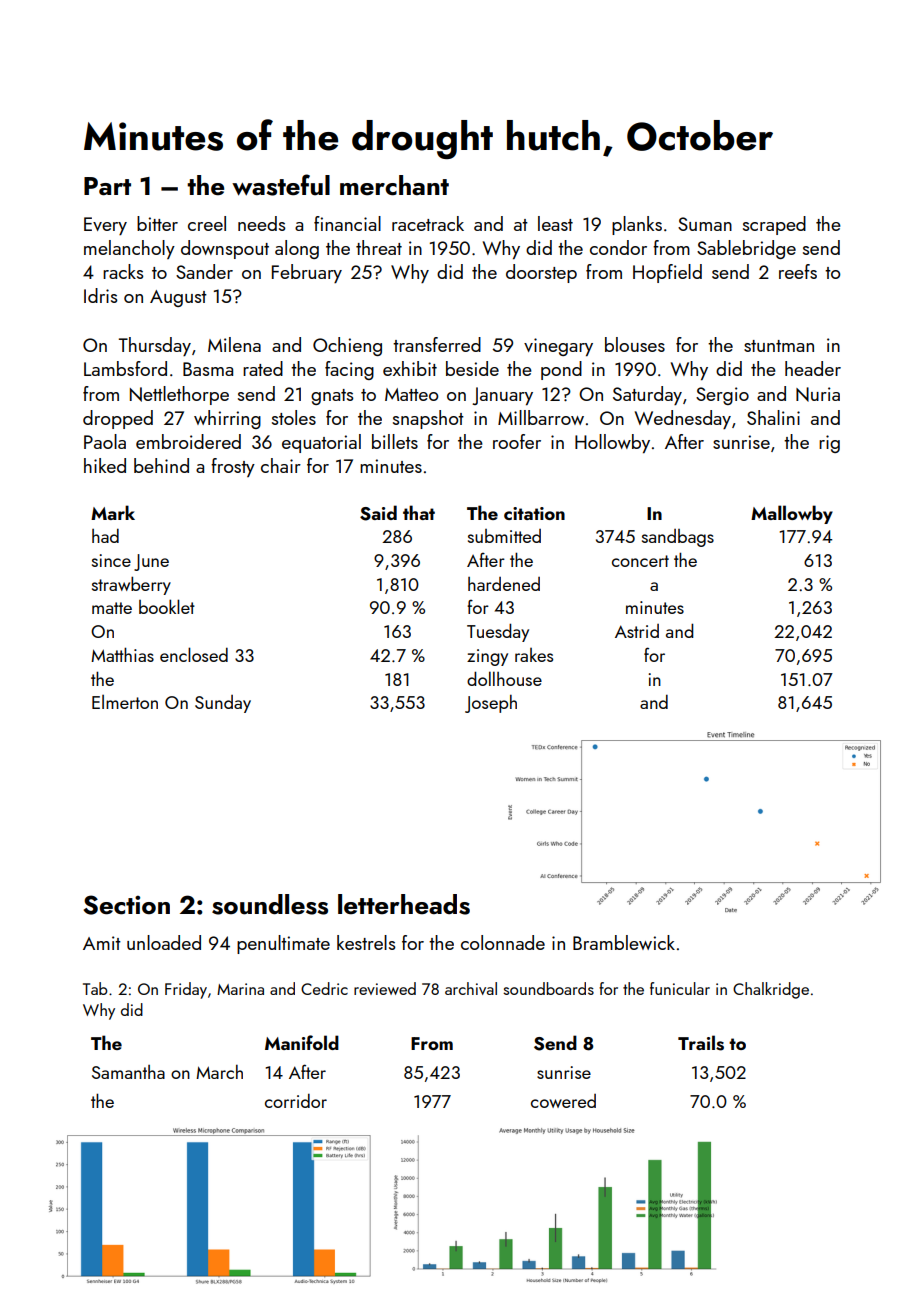  Describe the element at coordinates (296, 1101) in the screenshot. I see `corridor` at that location.
